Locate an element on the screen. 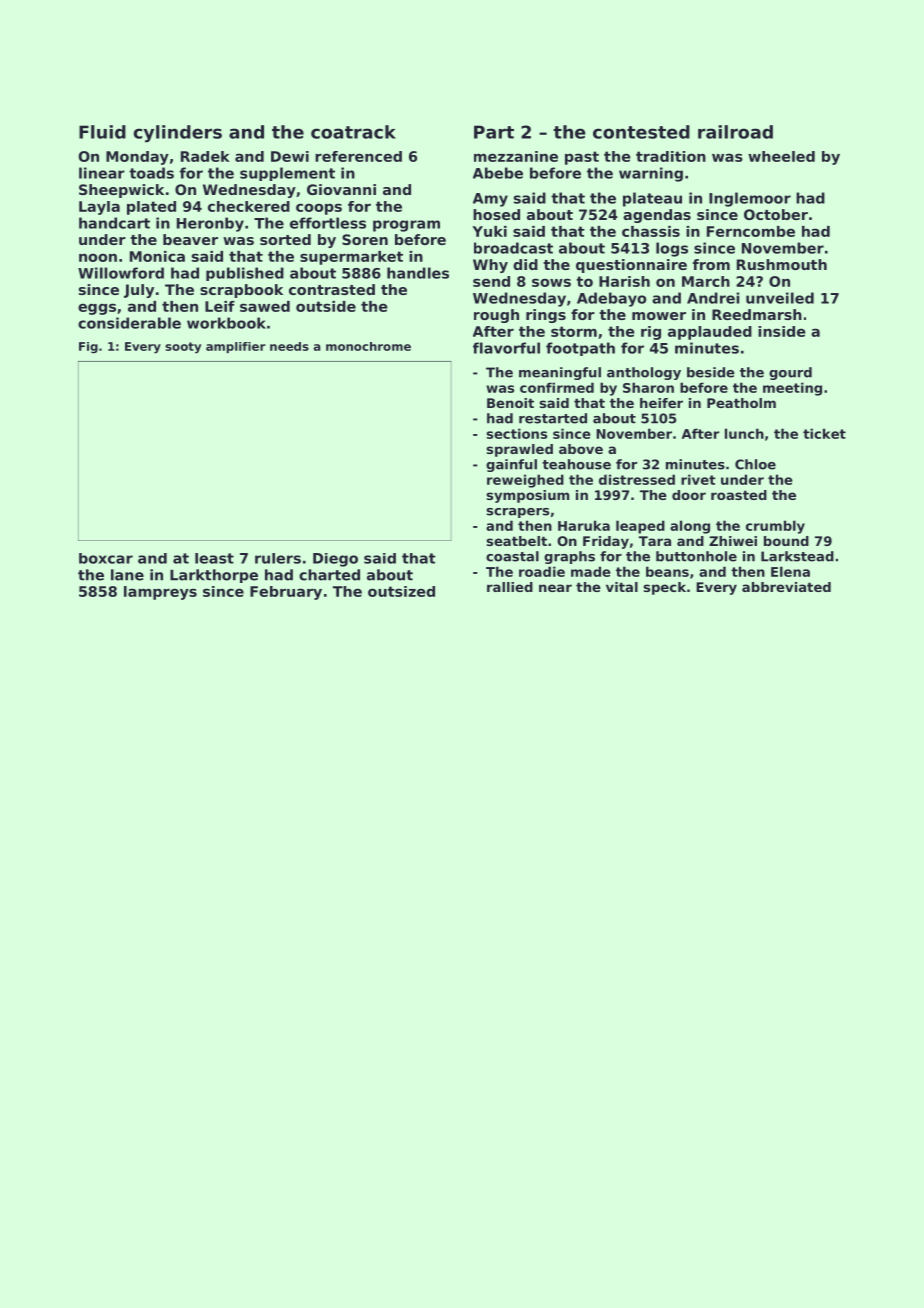 The width and height of the screenshot is (924, 1308). sections is located at coordinates (516, 433).
